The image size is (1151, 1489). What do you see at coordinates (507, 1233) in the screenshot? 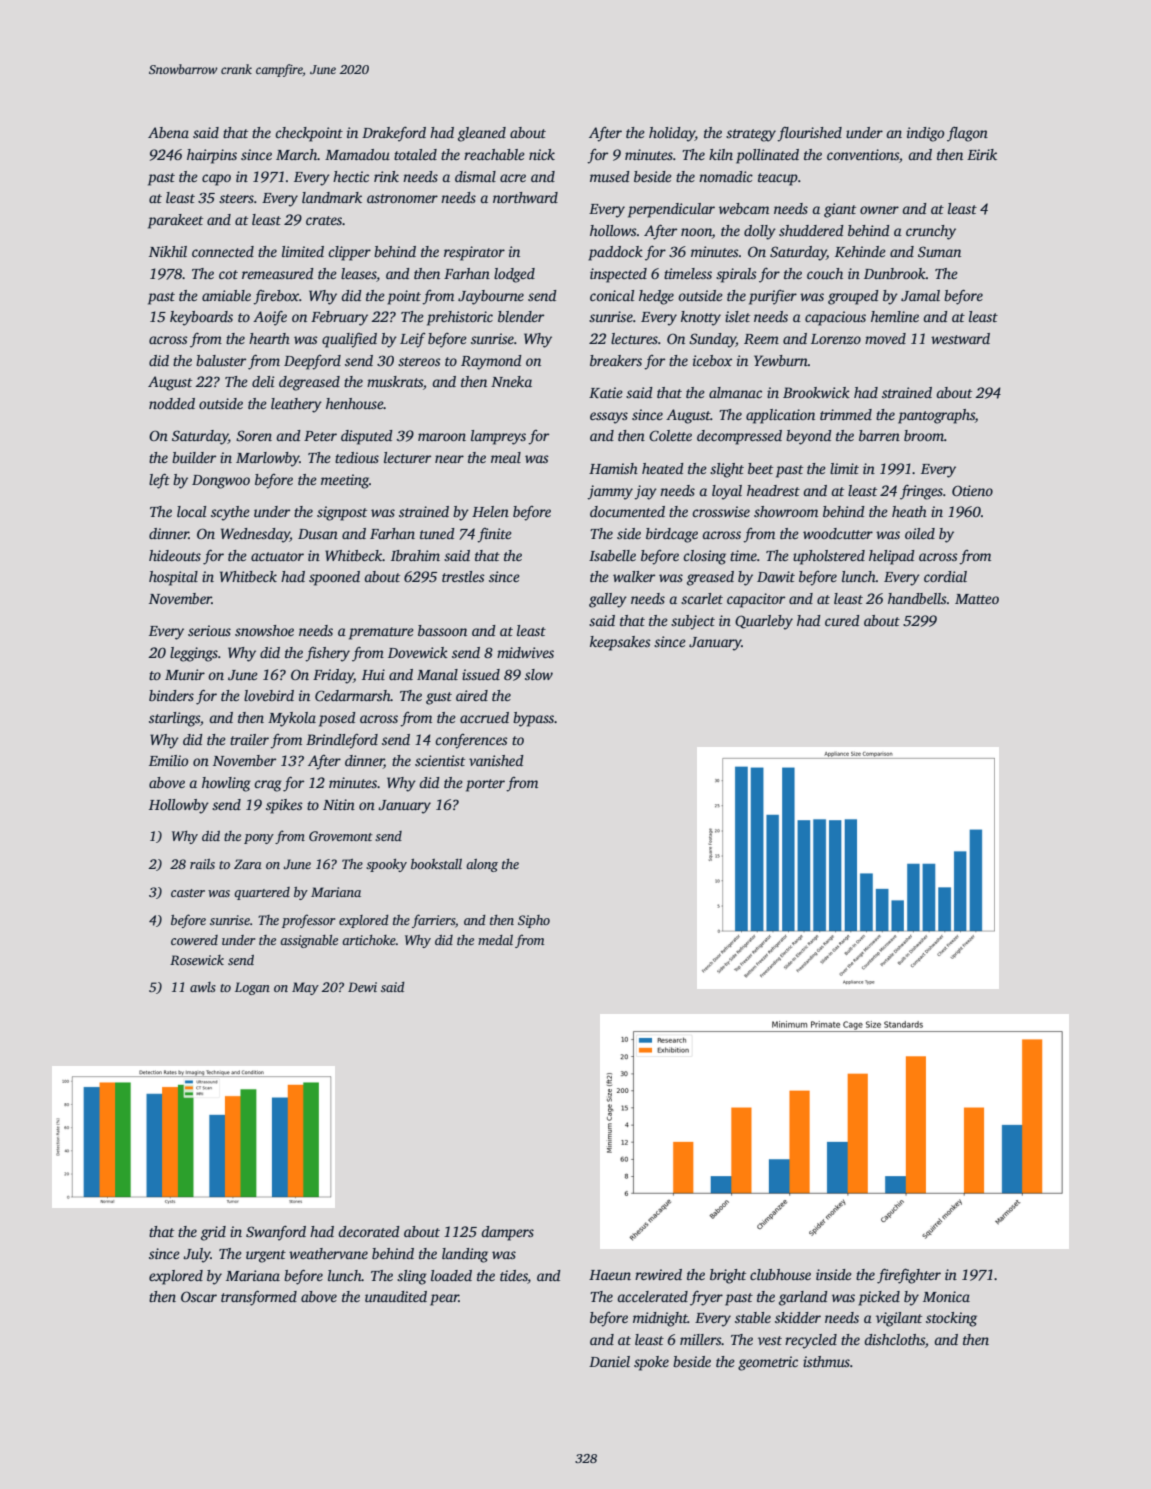
I see `dampers` at bounding box center [507, 1233].
